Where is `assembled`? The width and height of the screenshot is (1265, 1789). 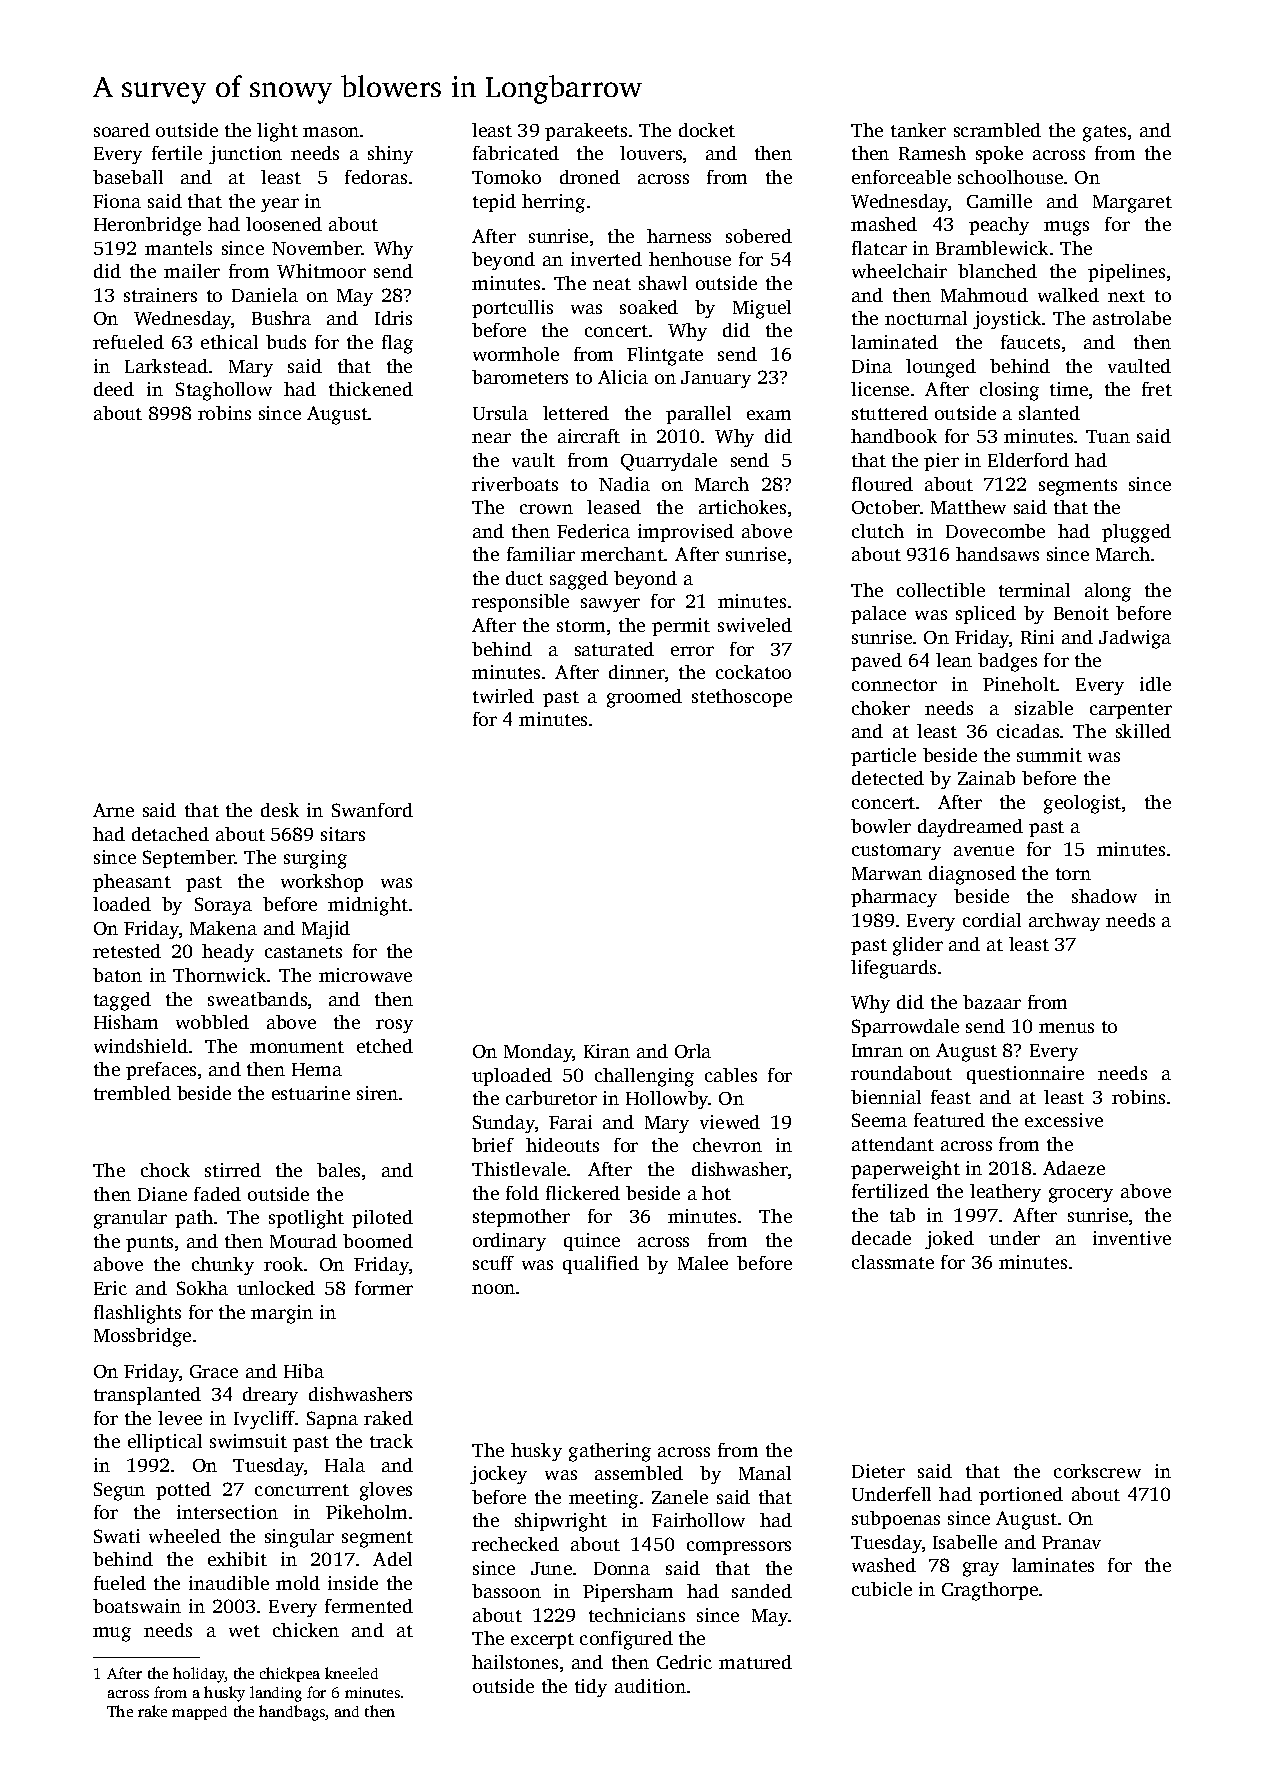 assembled is located at coordinates (639, 1473).
